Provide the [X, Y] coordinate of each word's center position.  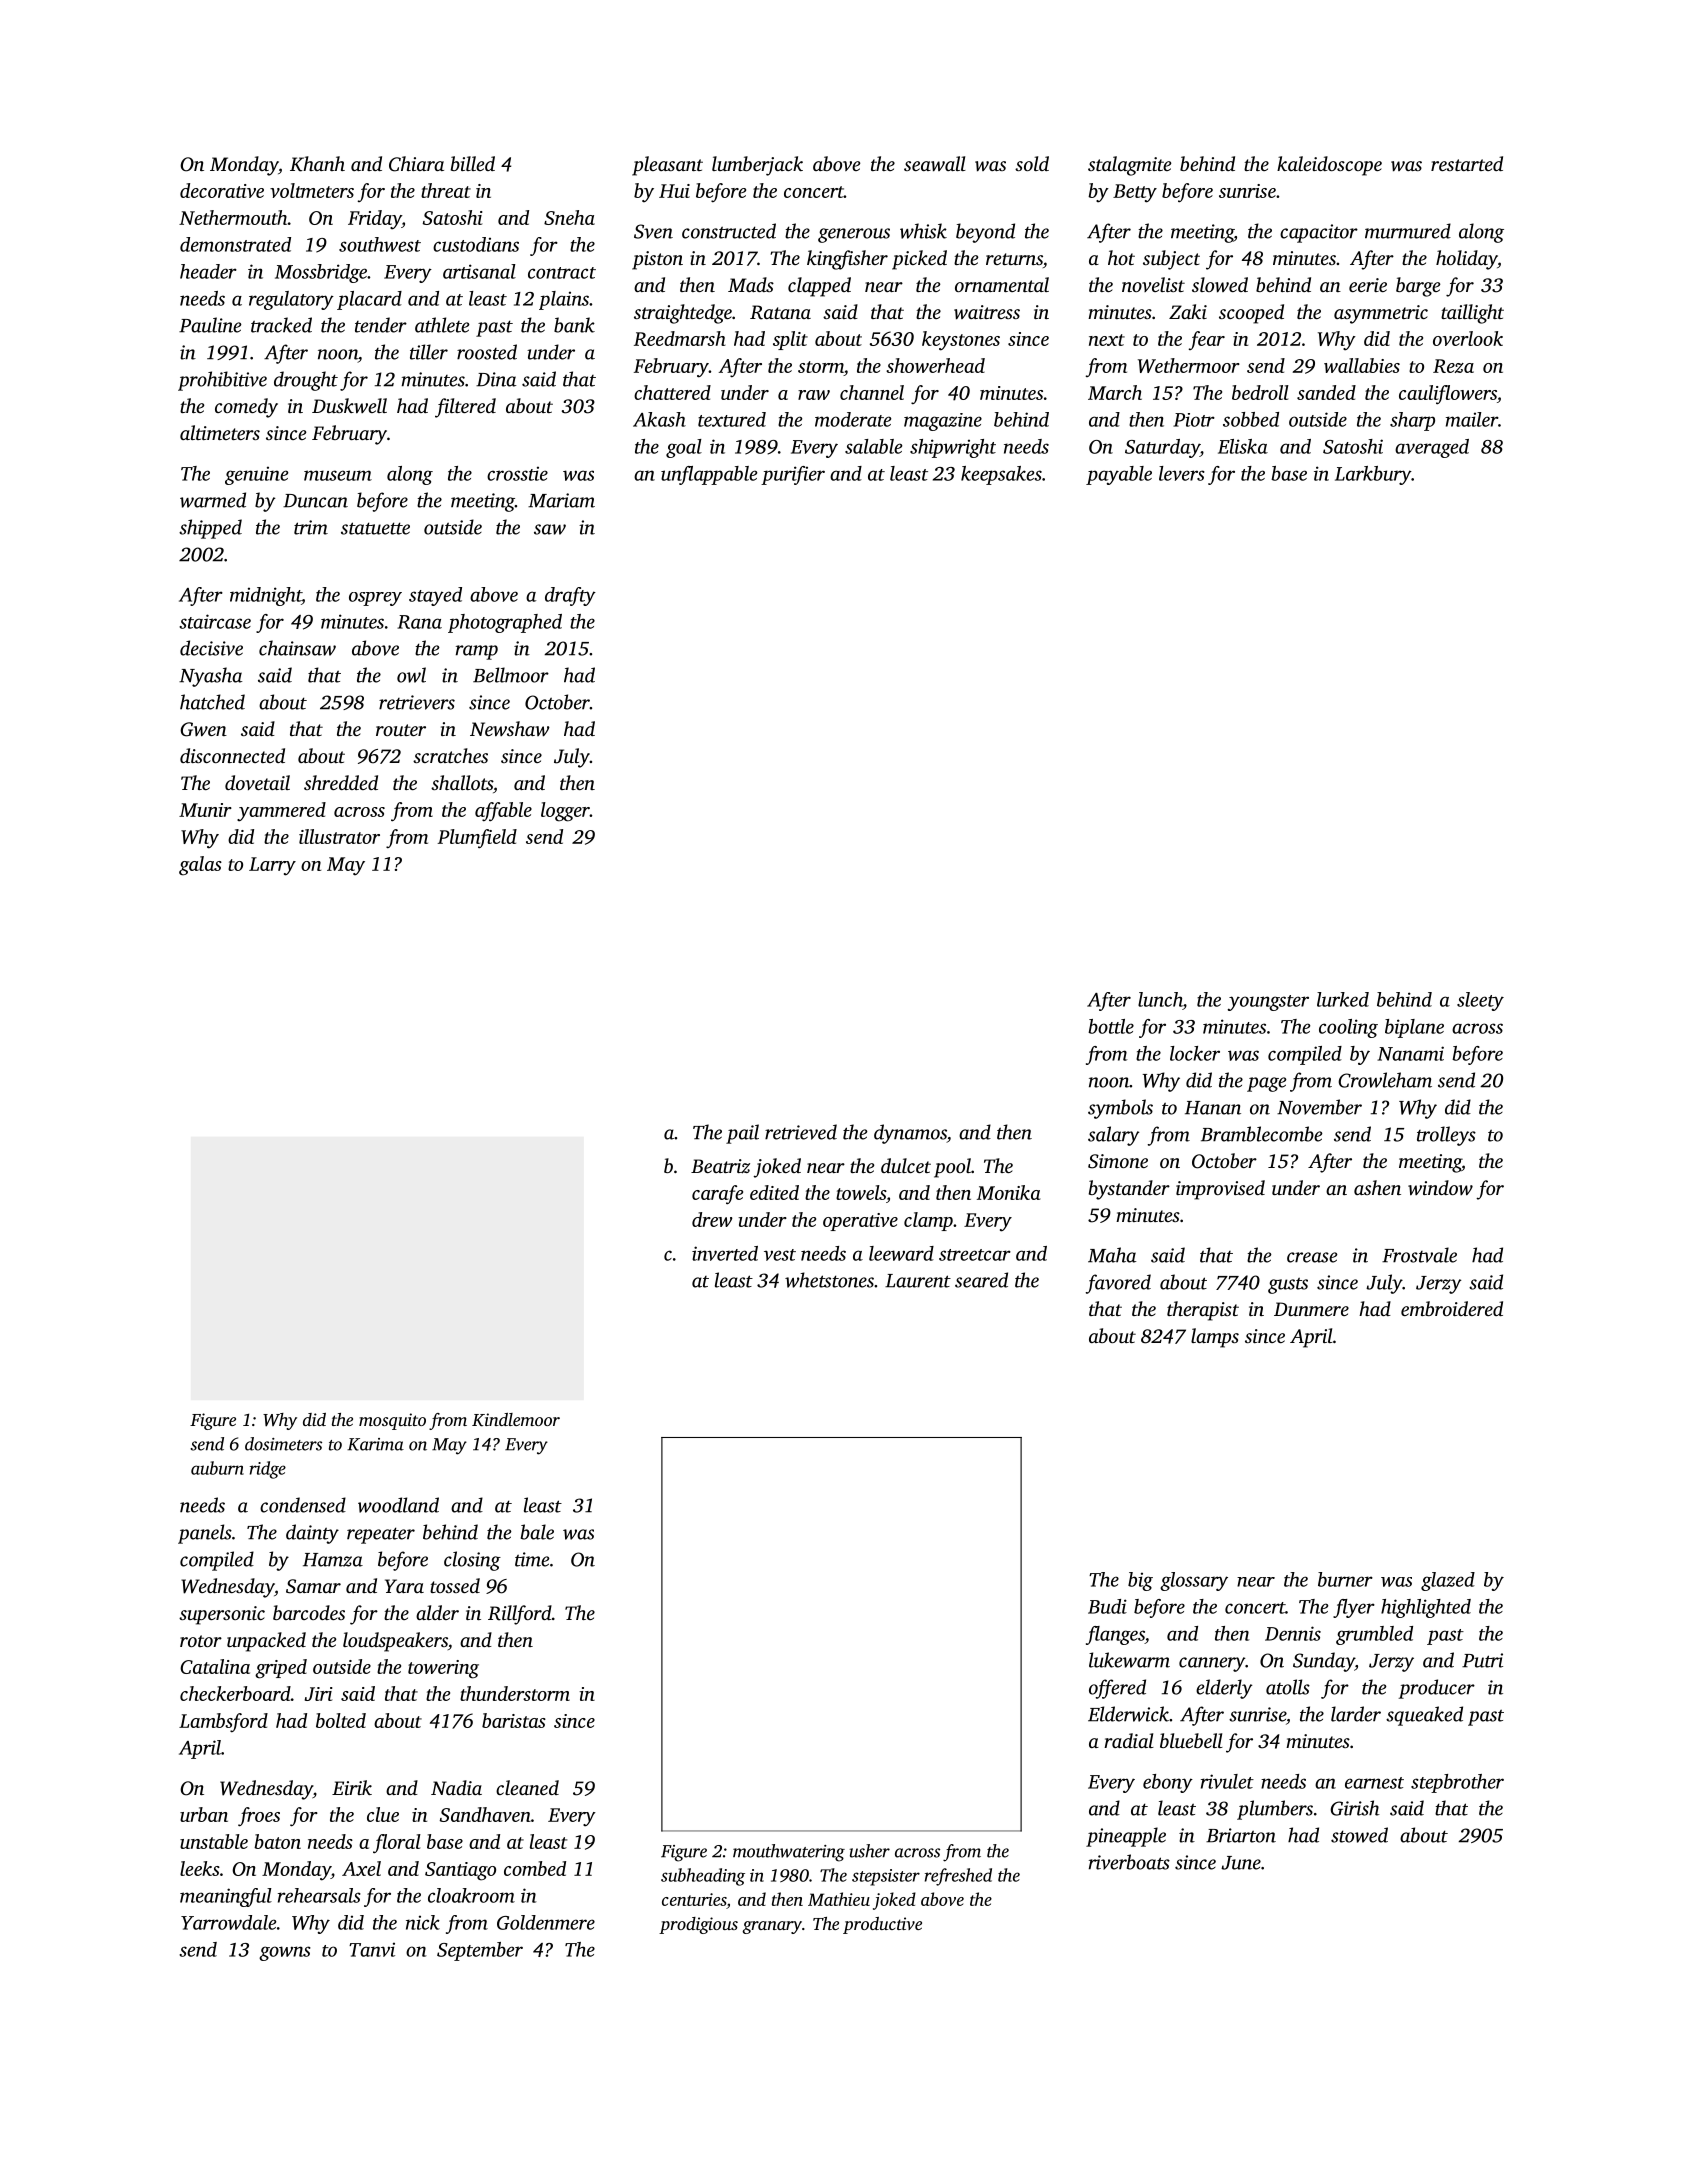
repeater [381, 1535]
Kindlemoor [516, 1420]
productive [882, 1925]
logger [565, 812]
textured [732, 419]
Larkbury [1373, 475]
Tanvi [372, 1949]
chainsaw [297, 648]
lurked [1343, 999]
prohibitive [222, 381]
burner [1345, 1579]
